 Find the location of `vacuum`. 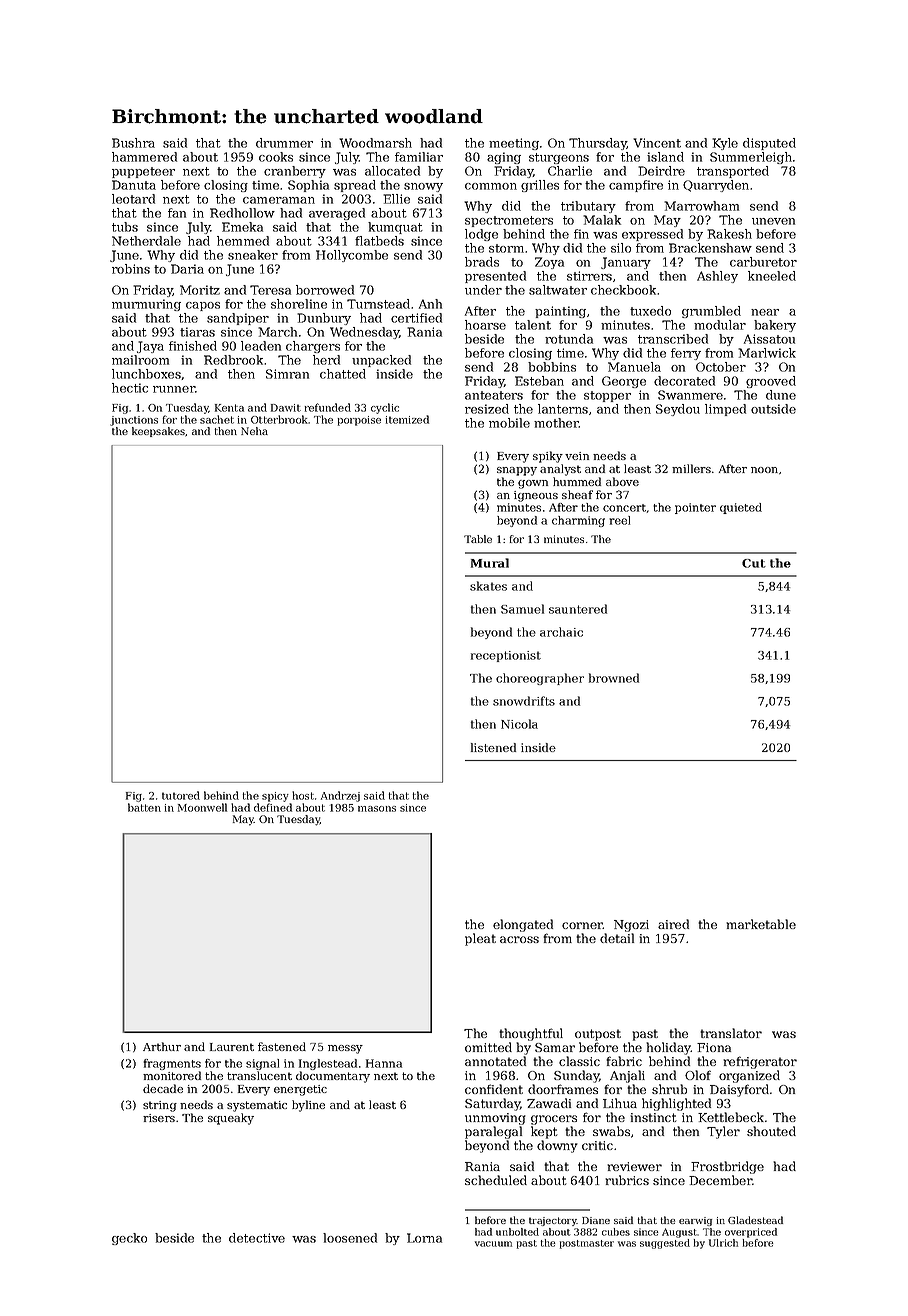

vacuum is located at coordinates (493, 1244).
